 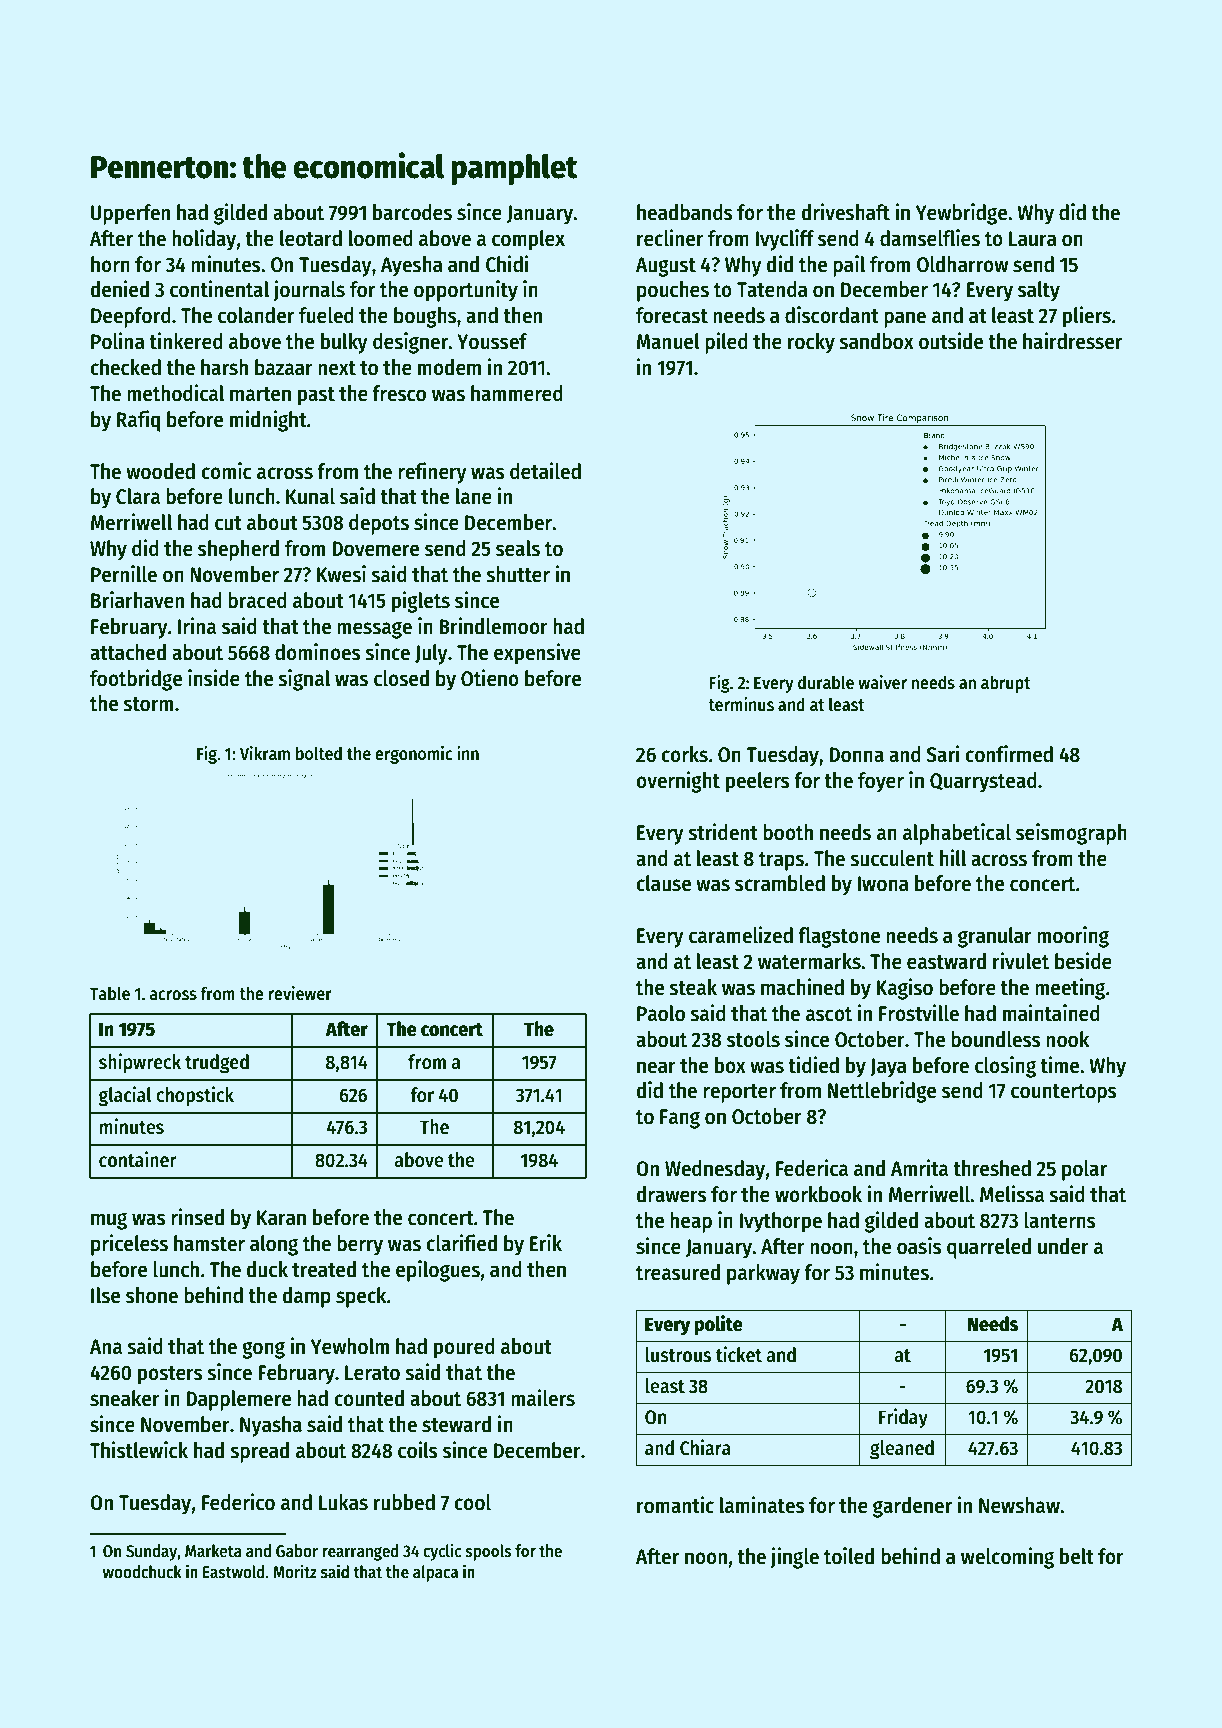 I want to click on Laura, so click(x=1033, y=239).
